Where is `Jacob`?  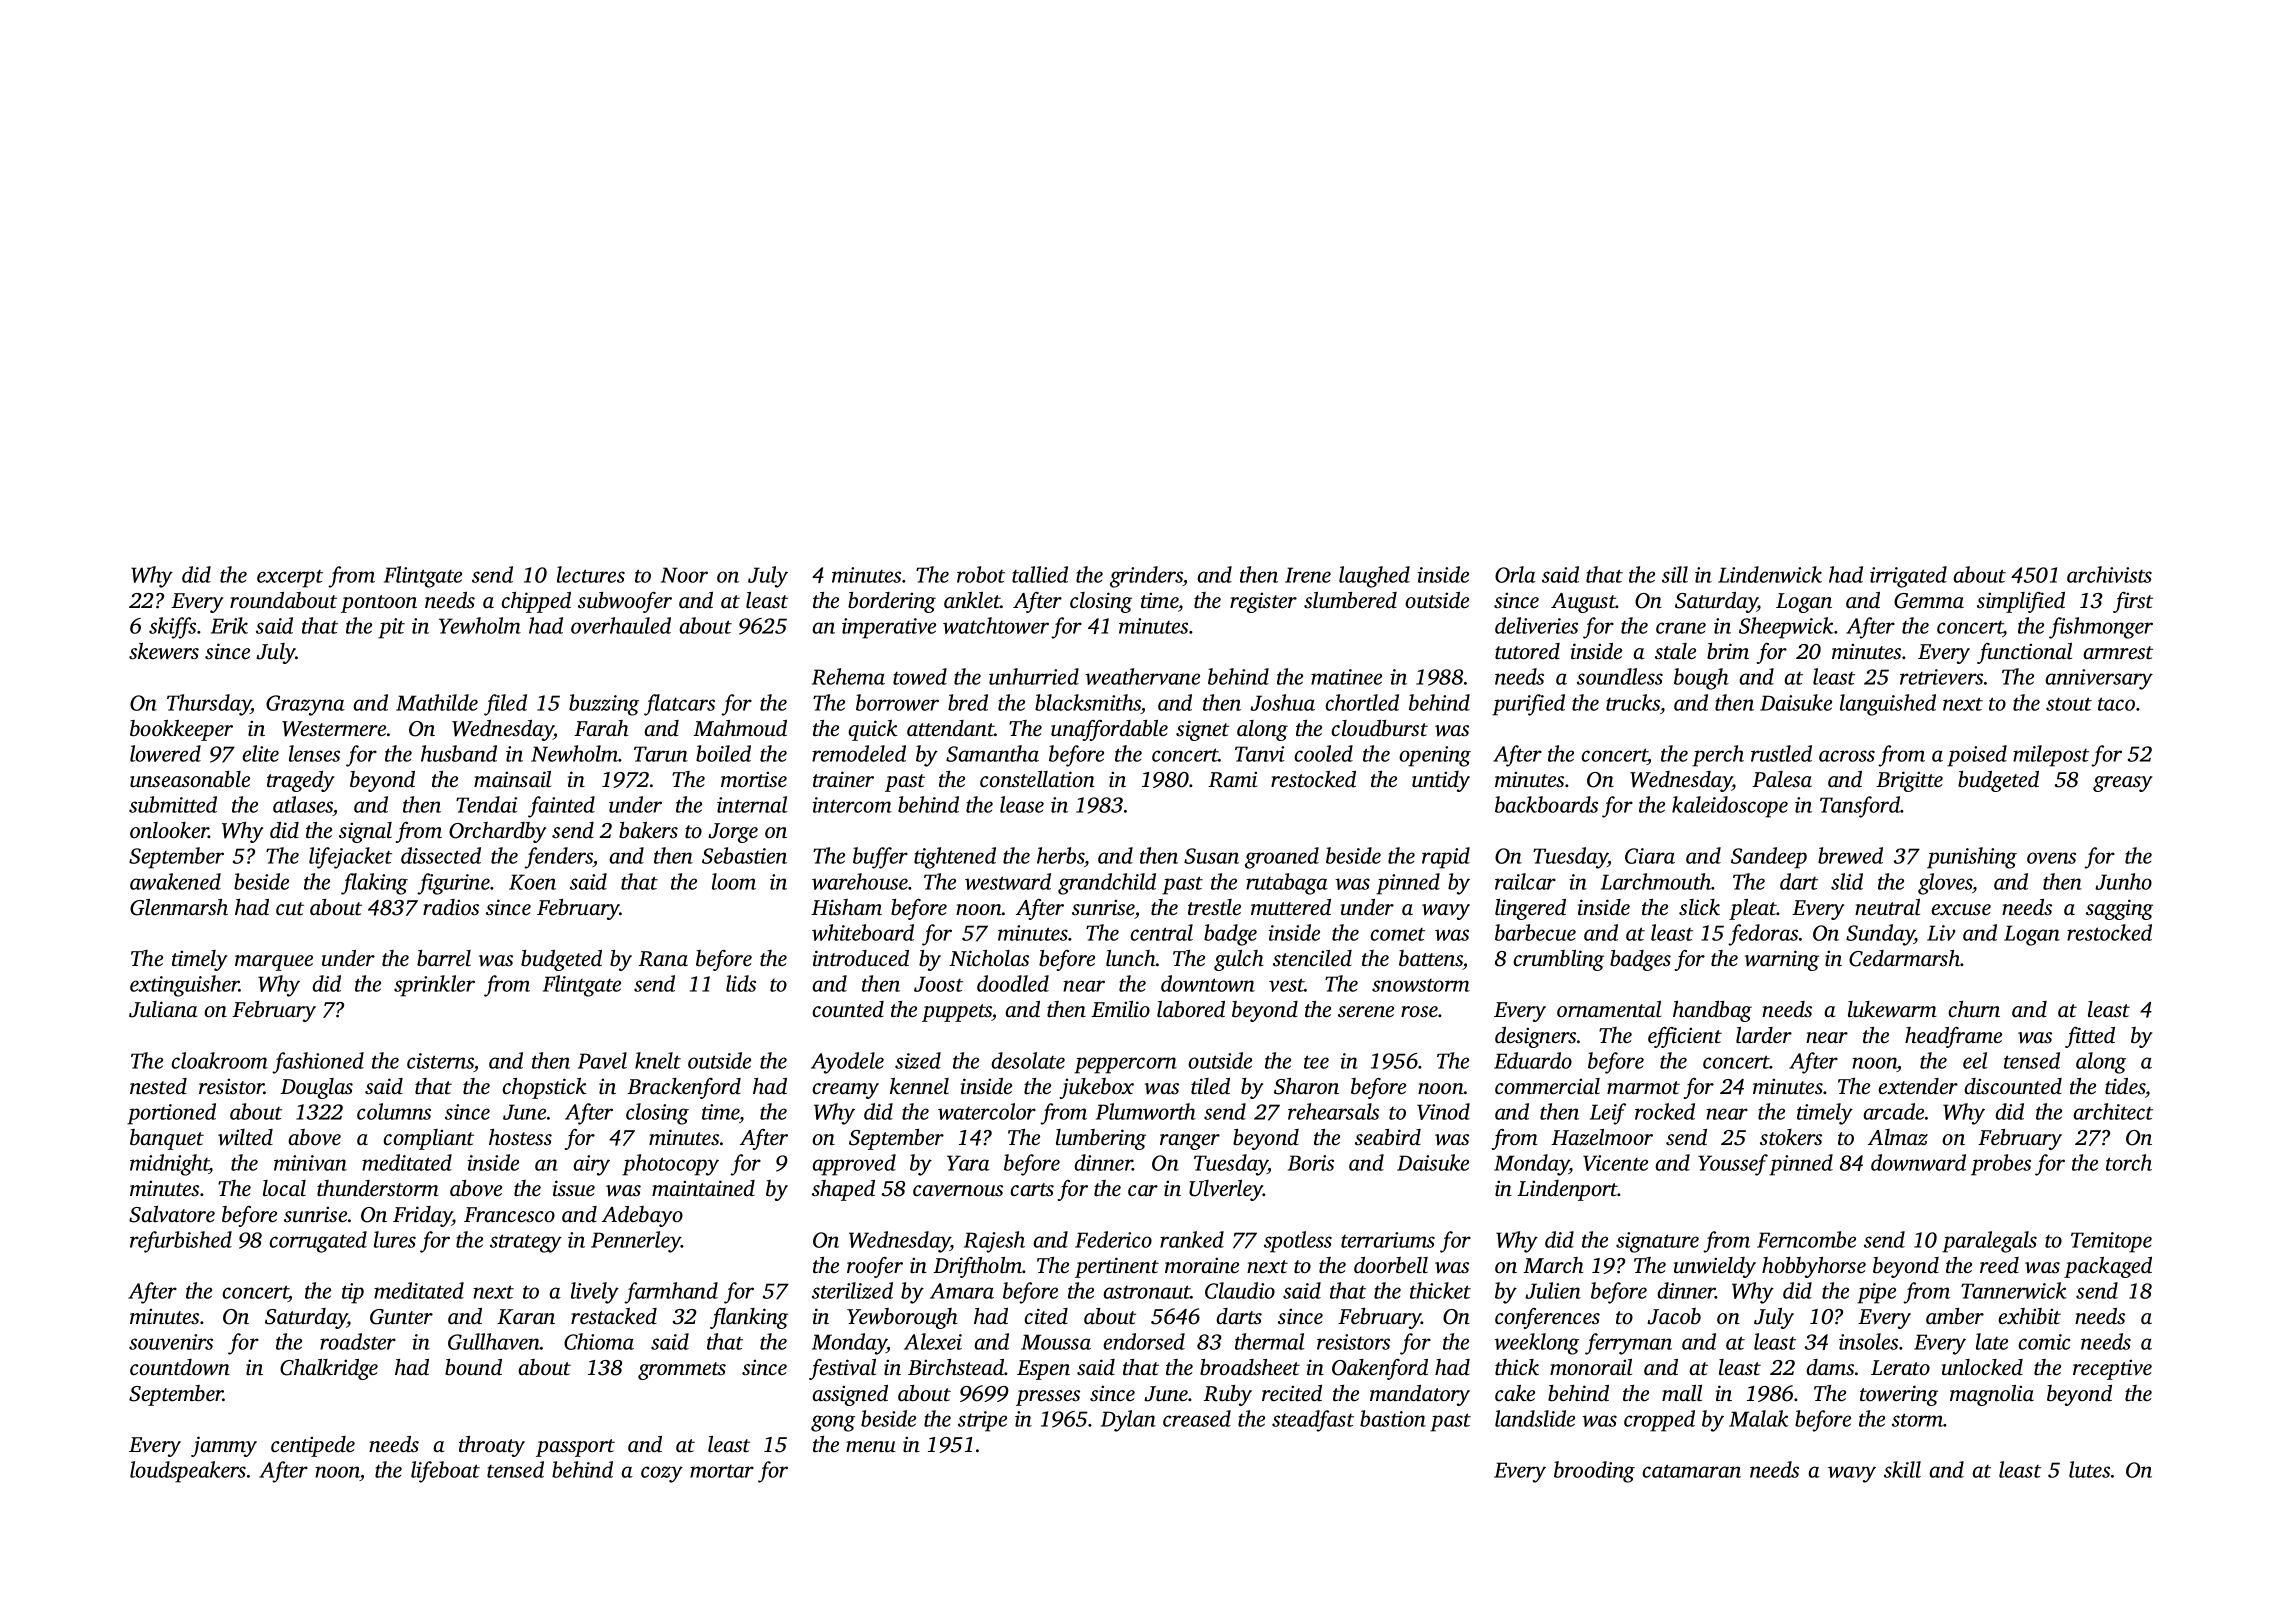 Jacob is located at coordinates (1674, 1316).
